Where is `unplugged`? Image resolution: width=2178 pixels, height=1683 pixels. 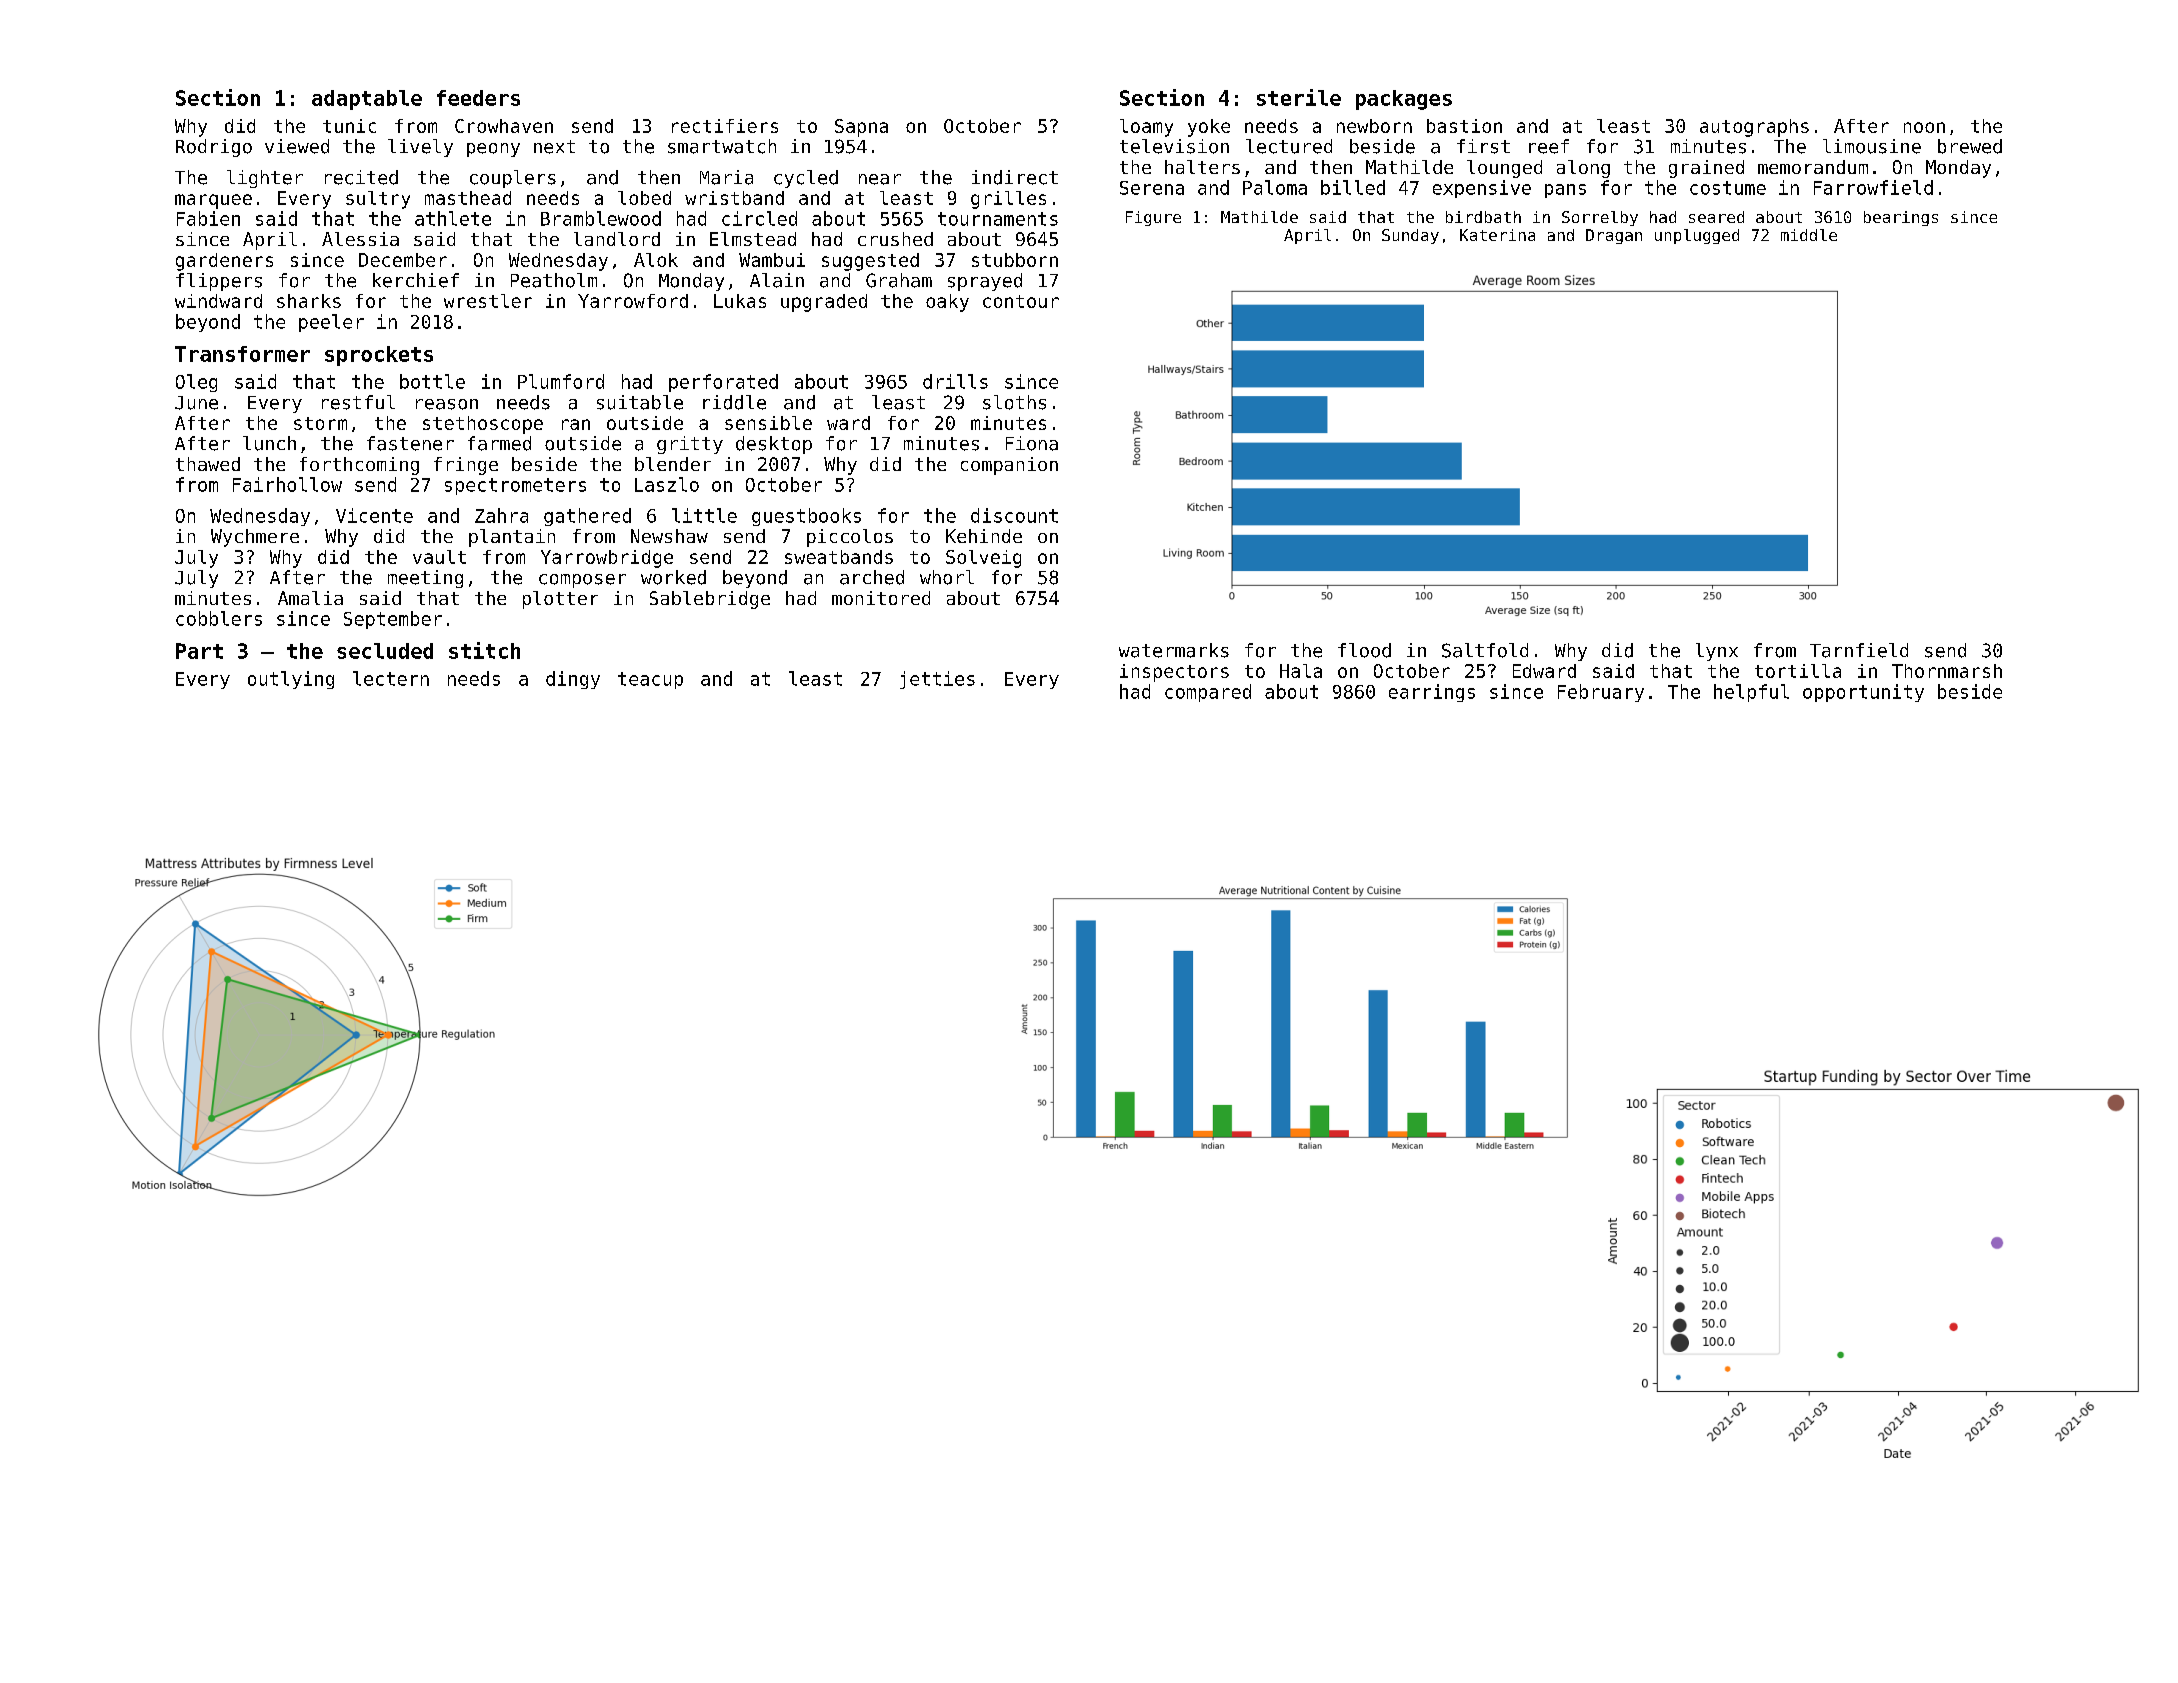 unplugged is located at coordinates (1697, 236).
